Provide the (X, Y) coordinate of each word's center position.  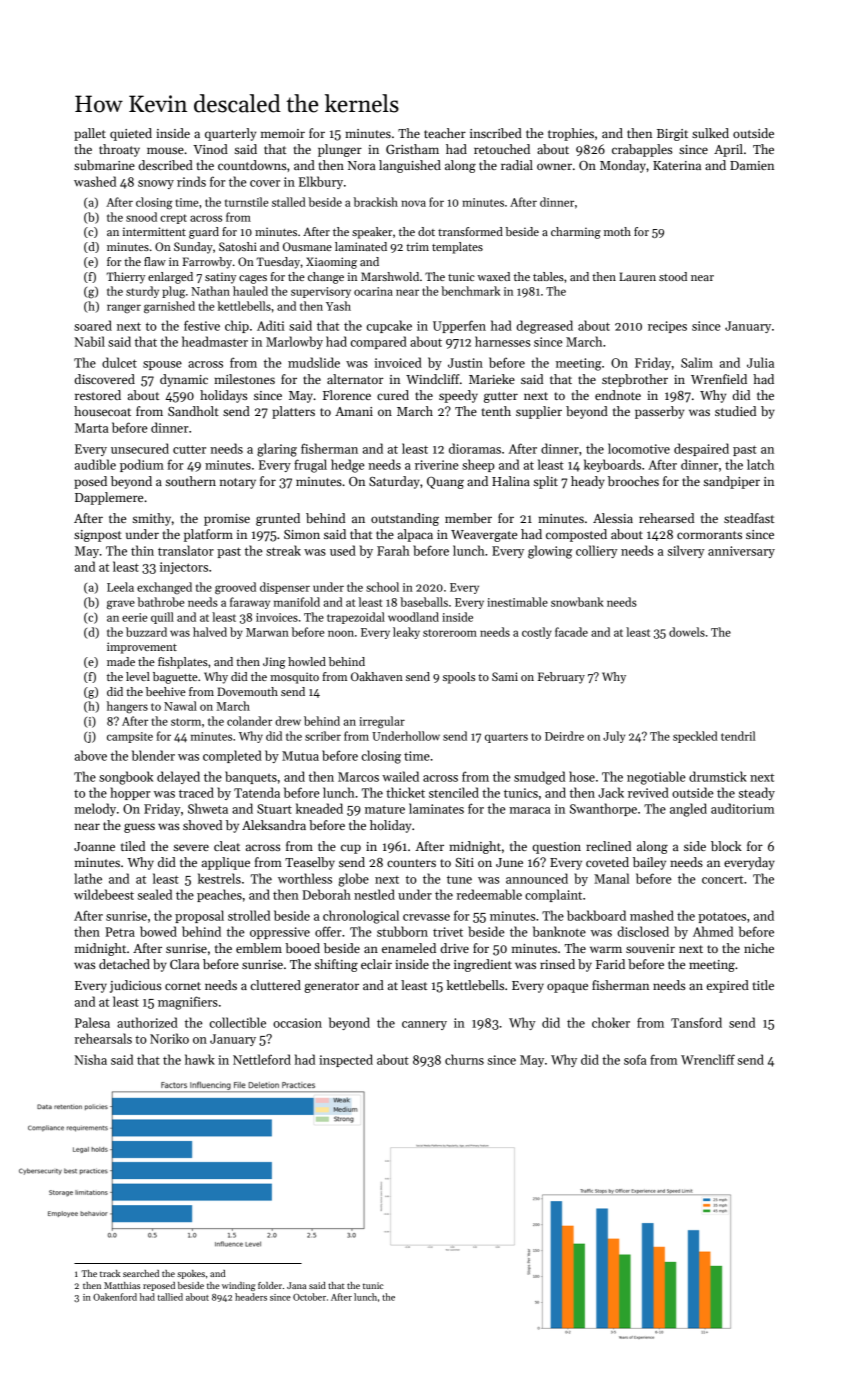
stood (673, 276)
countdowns (252, 165)
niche (759, 948)
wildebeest (104, 894)
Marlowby (294, 342)
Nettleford (262, 1059)
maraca (530, 810)
